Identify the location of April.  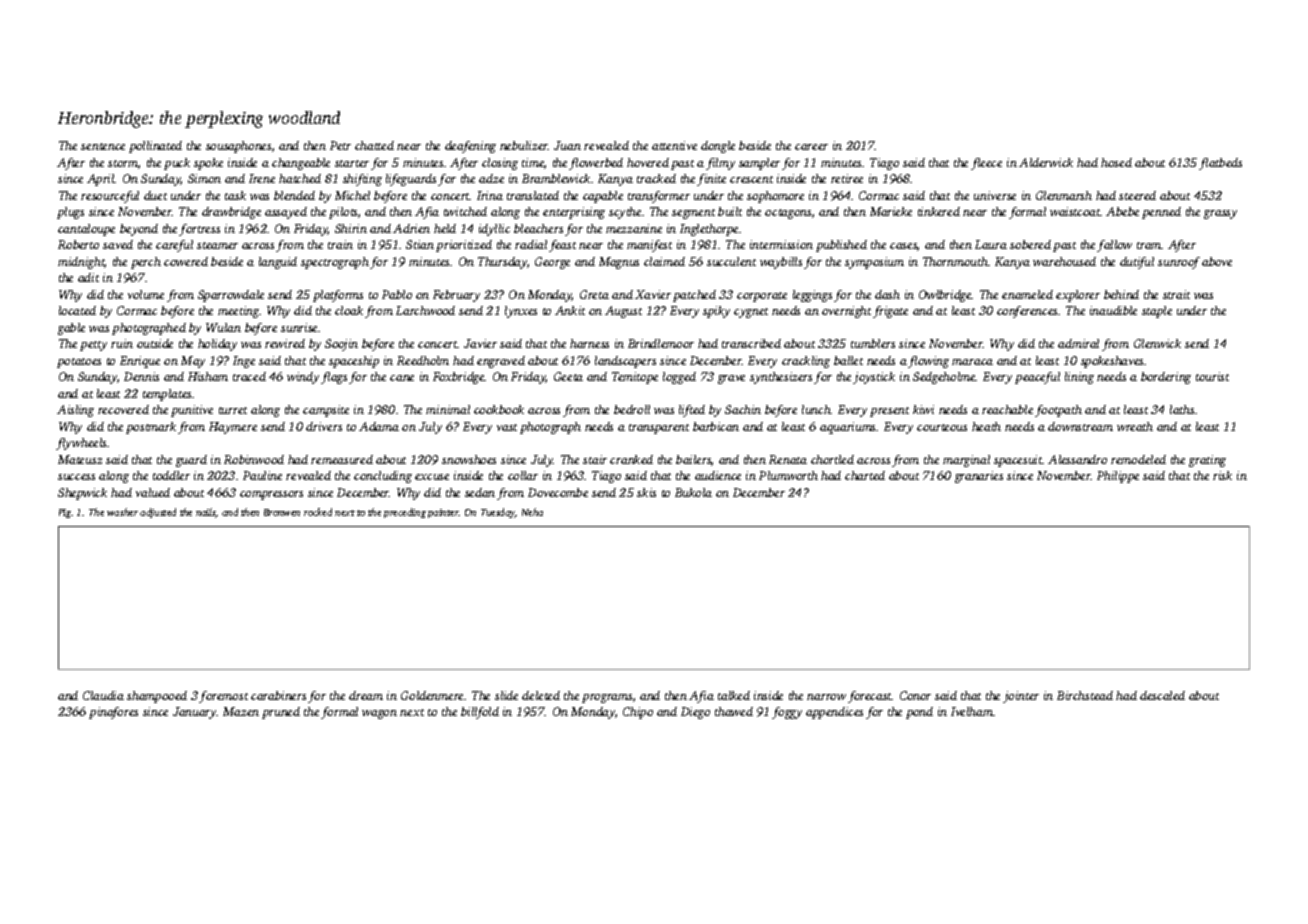
(101, 180).
